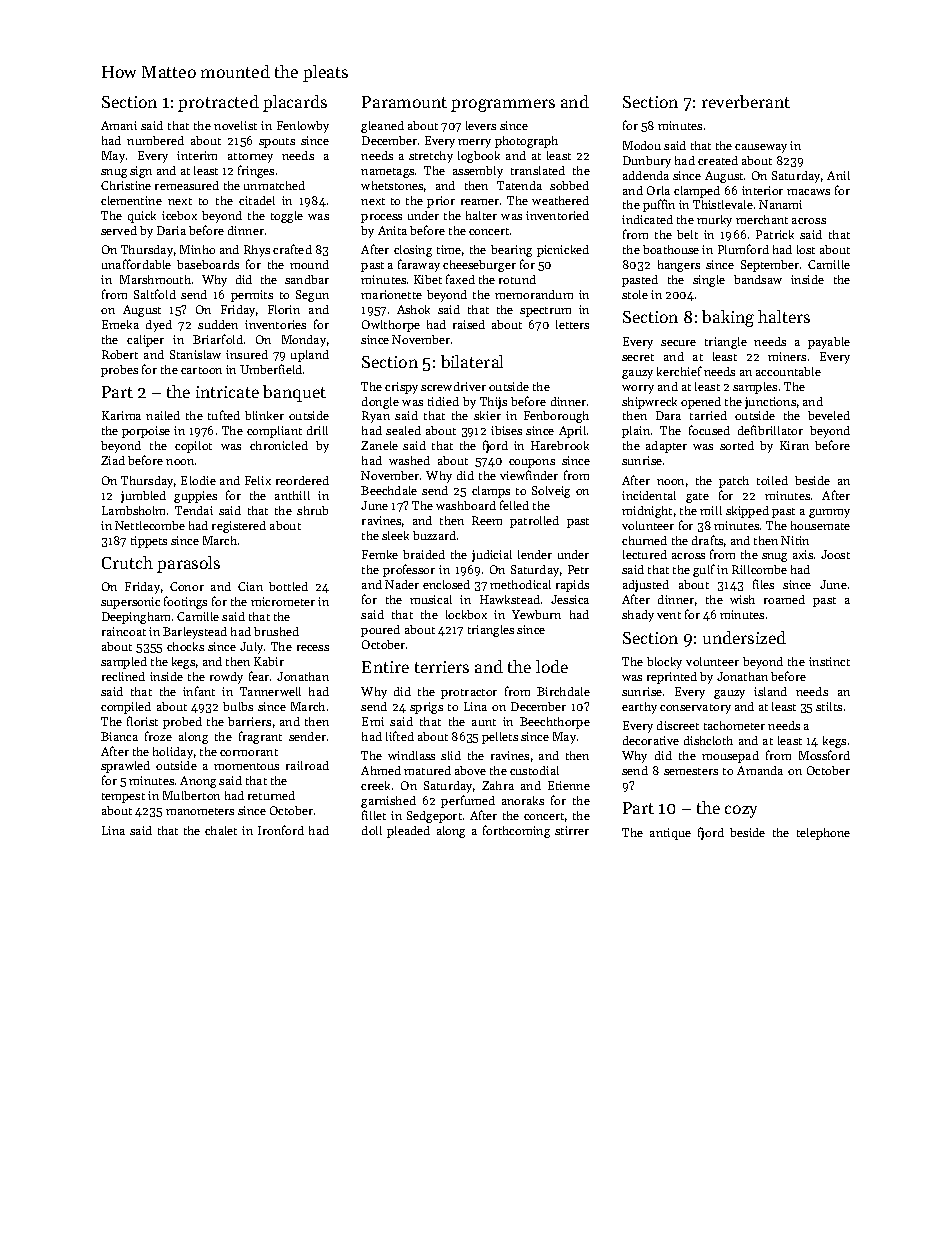  Describe the element at coordinates (283, 601) in the document. I see `micrometer` at that location.
